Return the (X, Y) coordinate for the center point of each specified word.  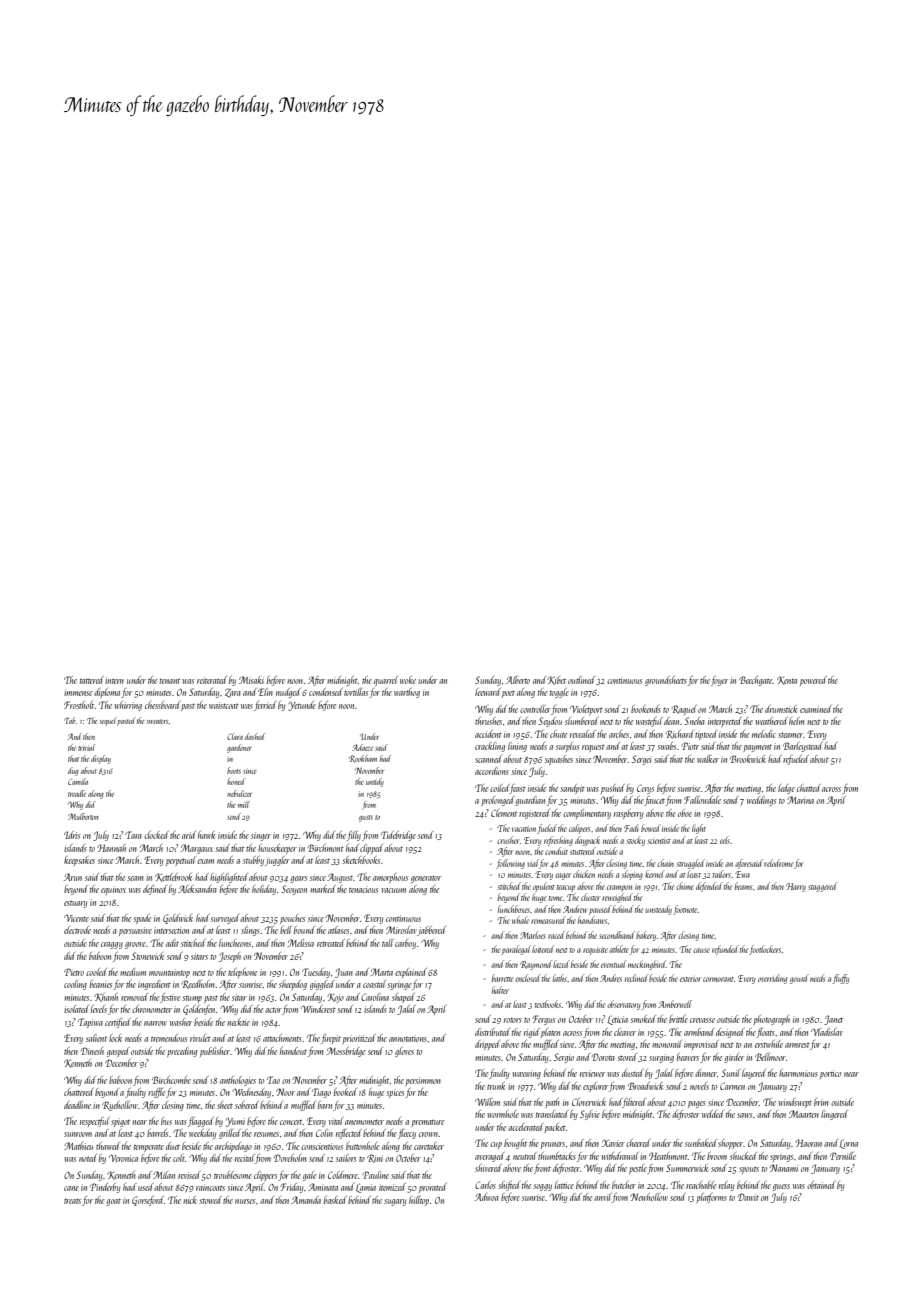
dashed (255, 736)
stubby (253, 861)
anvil (603, 1197)
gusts (366, 818)
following (510, 864)
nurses (245, 1201)
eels (725, 840)
